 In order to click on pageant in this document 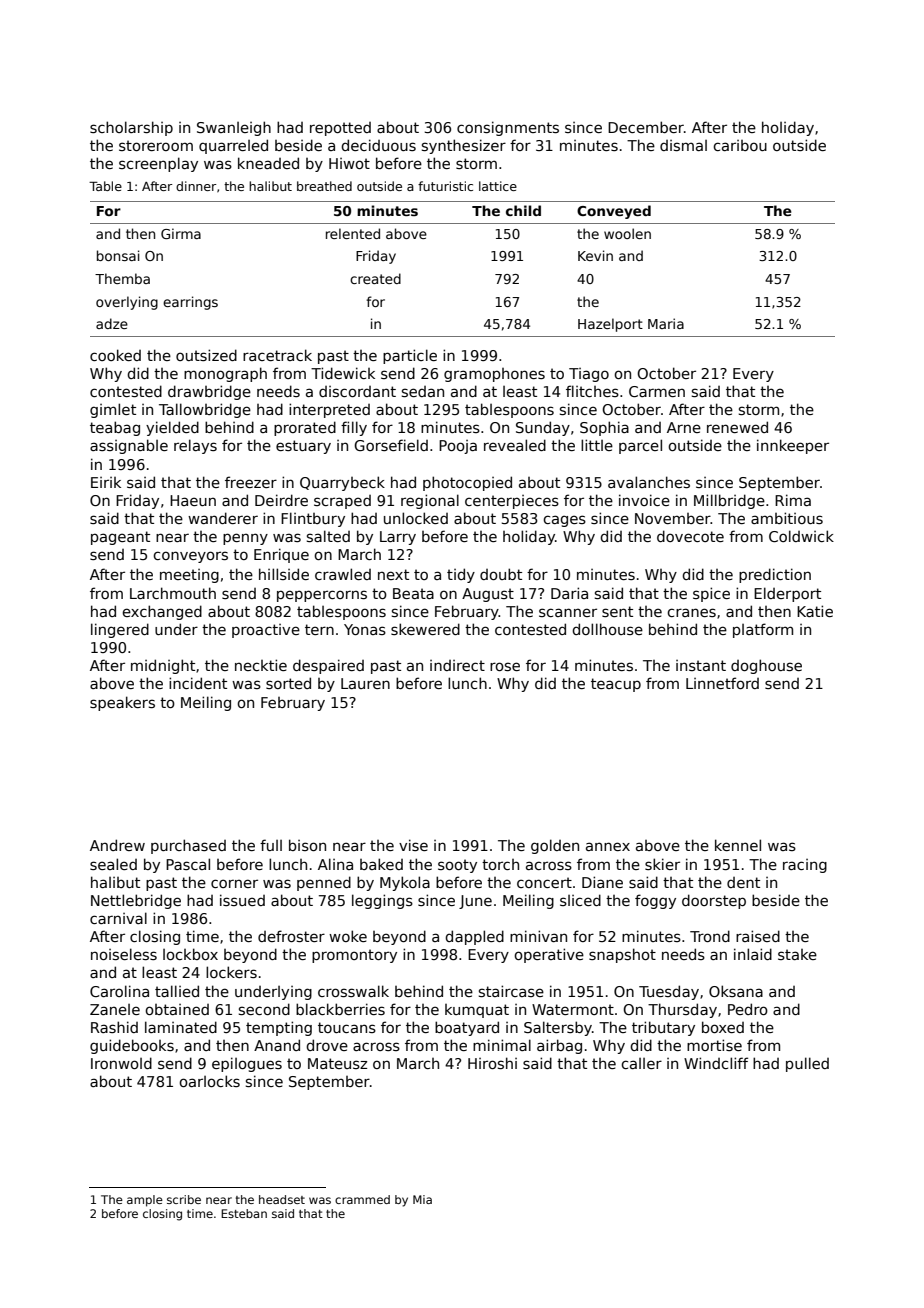, I will do `click(120, 538)`.
